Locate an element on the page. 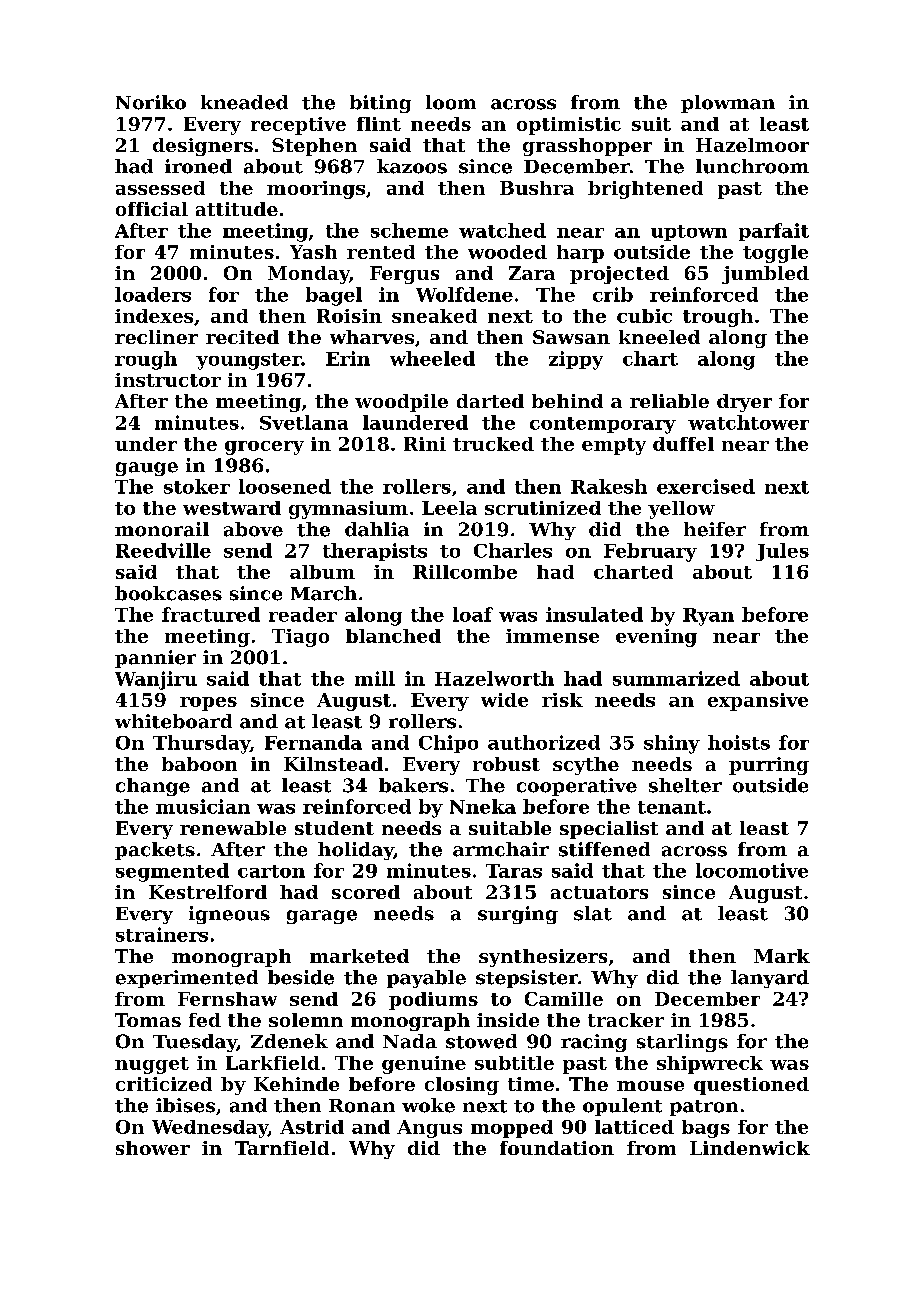  questioned is located at coordinates (751, 1086).
